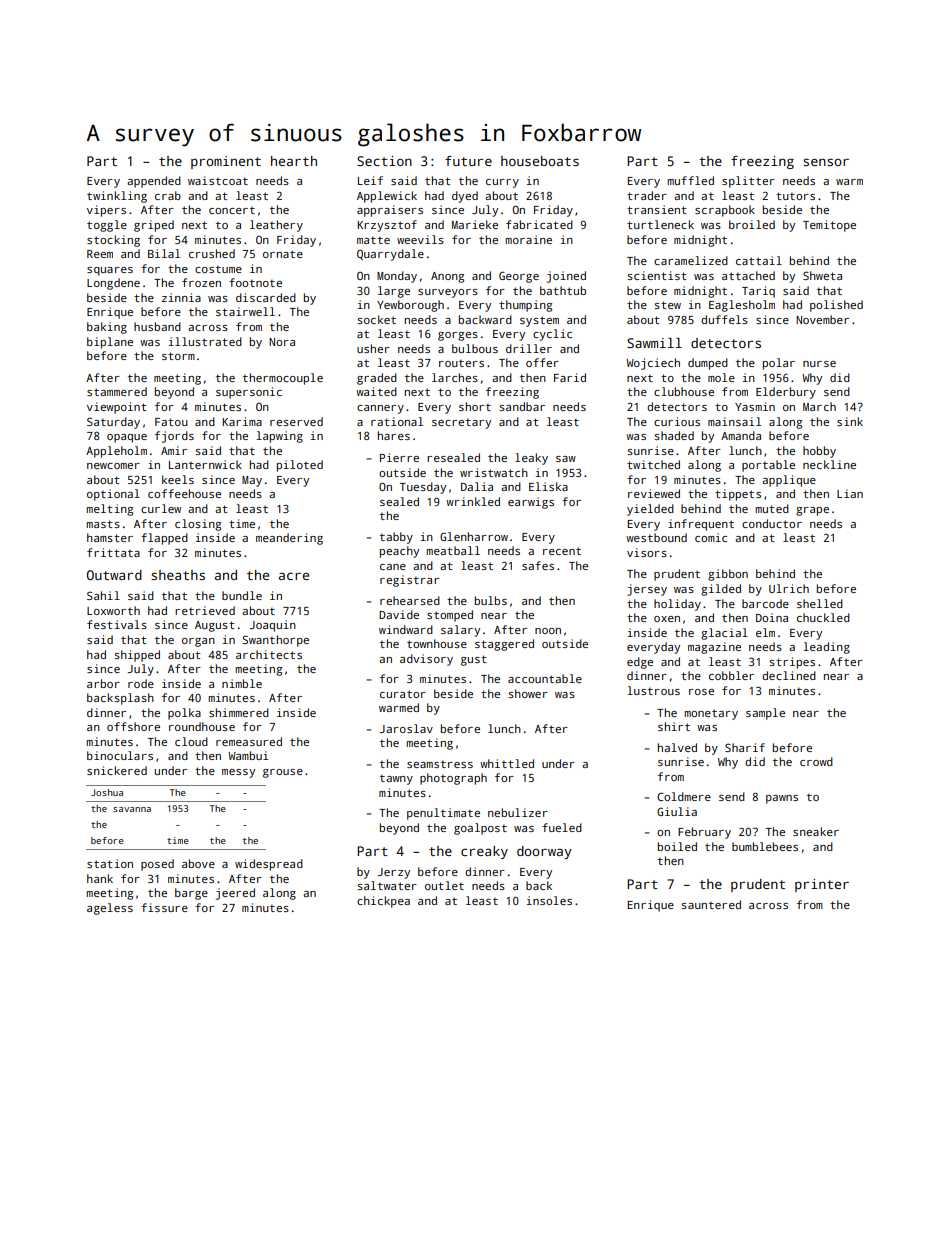  What do you see at coordinates (724, 319) in the document?
I see `duffels` at bounding box center [724, 319].
